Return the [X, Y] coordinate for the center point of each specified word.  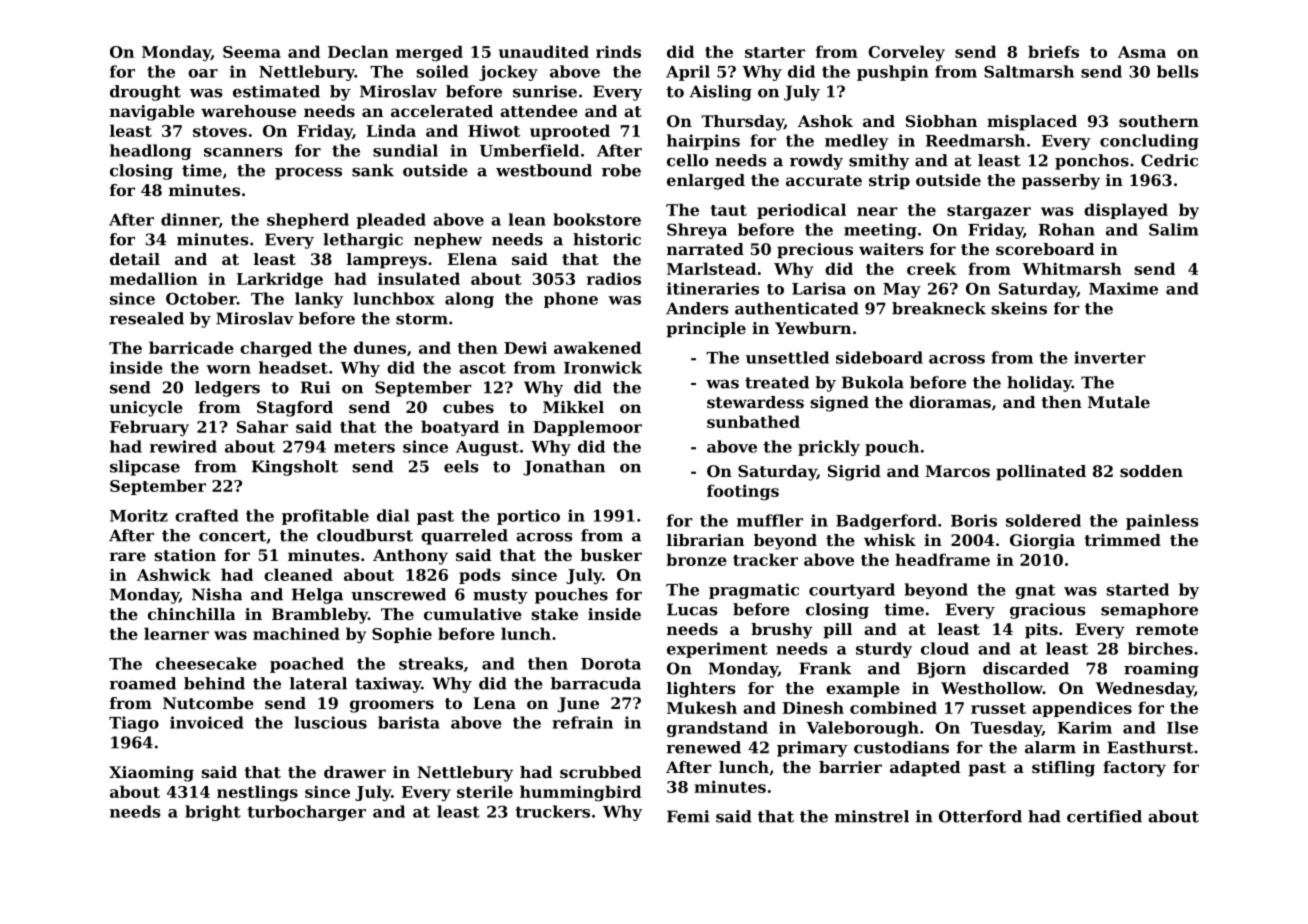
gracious [1048, 611]
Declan [358, 51]
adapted [925, 769]
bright [213, 813]
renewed [703, 747]
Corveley [906, 53]
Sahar [262, 426]
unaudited [544, 51]
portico [528, 517]
